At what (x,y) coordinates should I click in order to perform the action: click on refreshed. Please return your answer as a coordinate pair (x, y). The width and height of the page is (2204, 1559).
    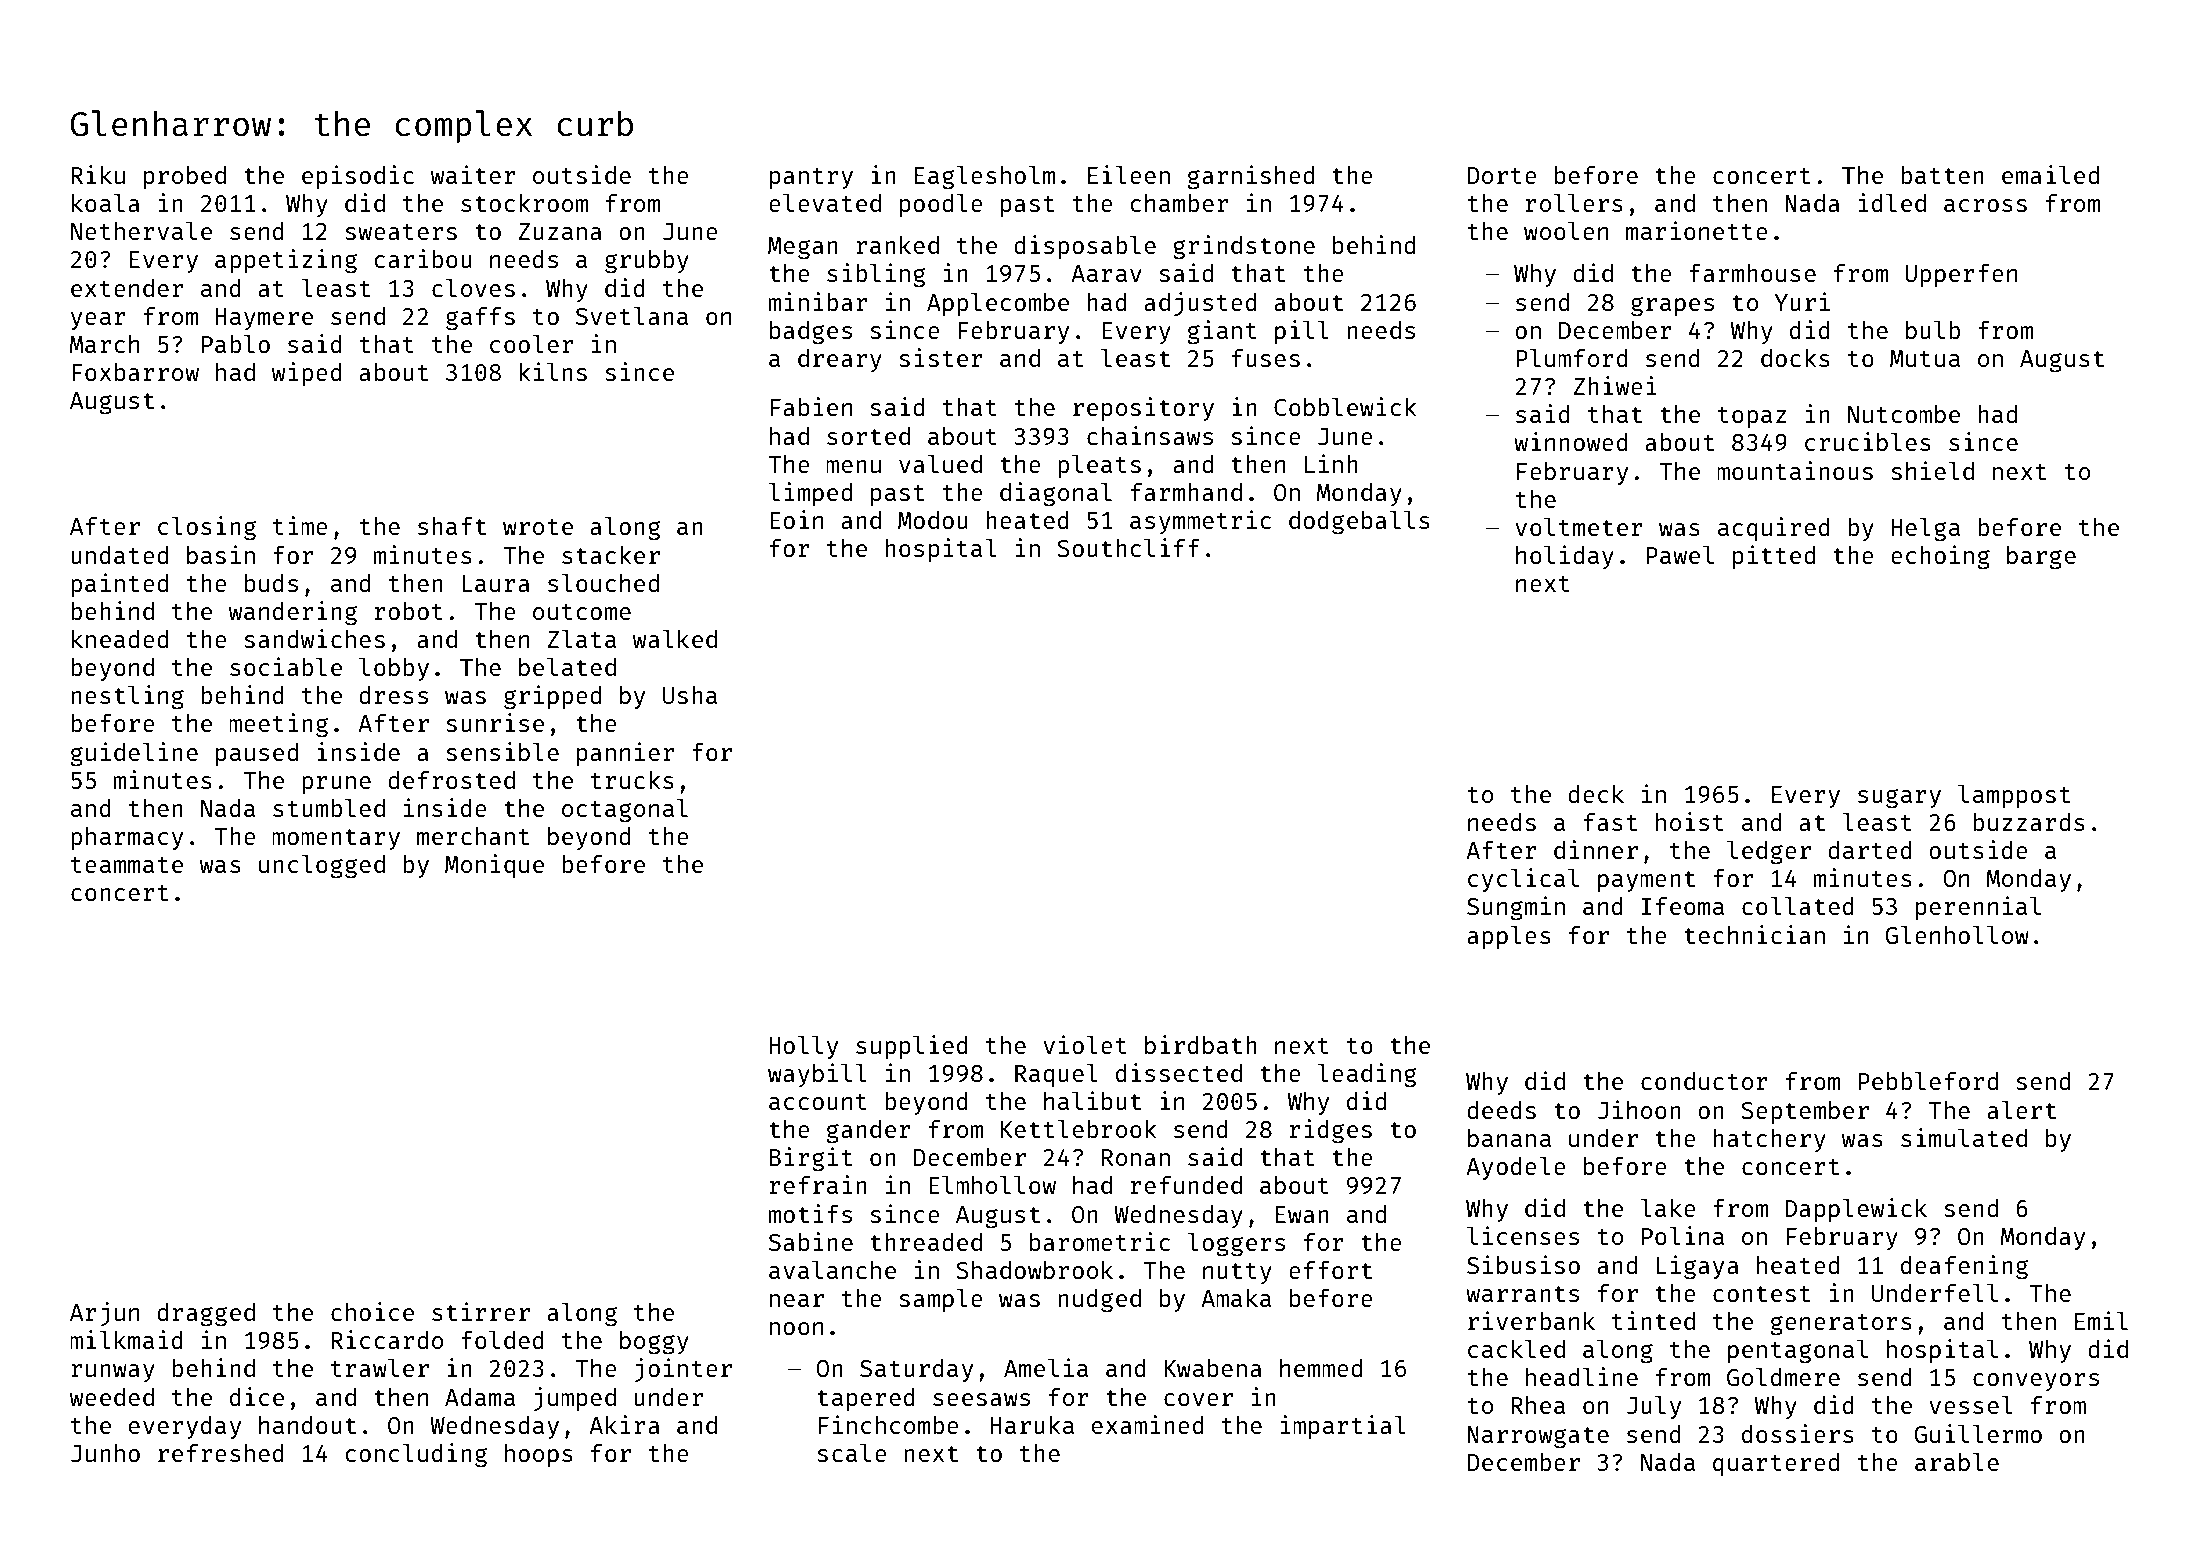
    Looking at the image, I should click on (221, 1453).
